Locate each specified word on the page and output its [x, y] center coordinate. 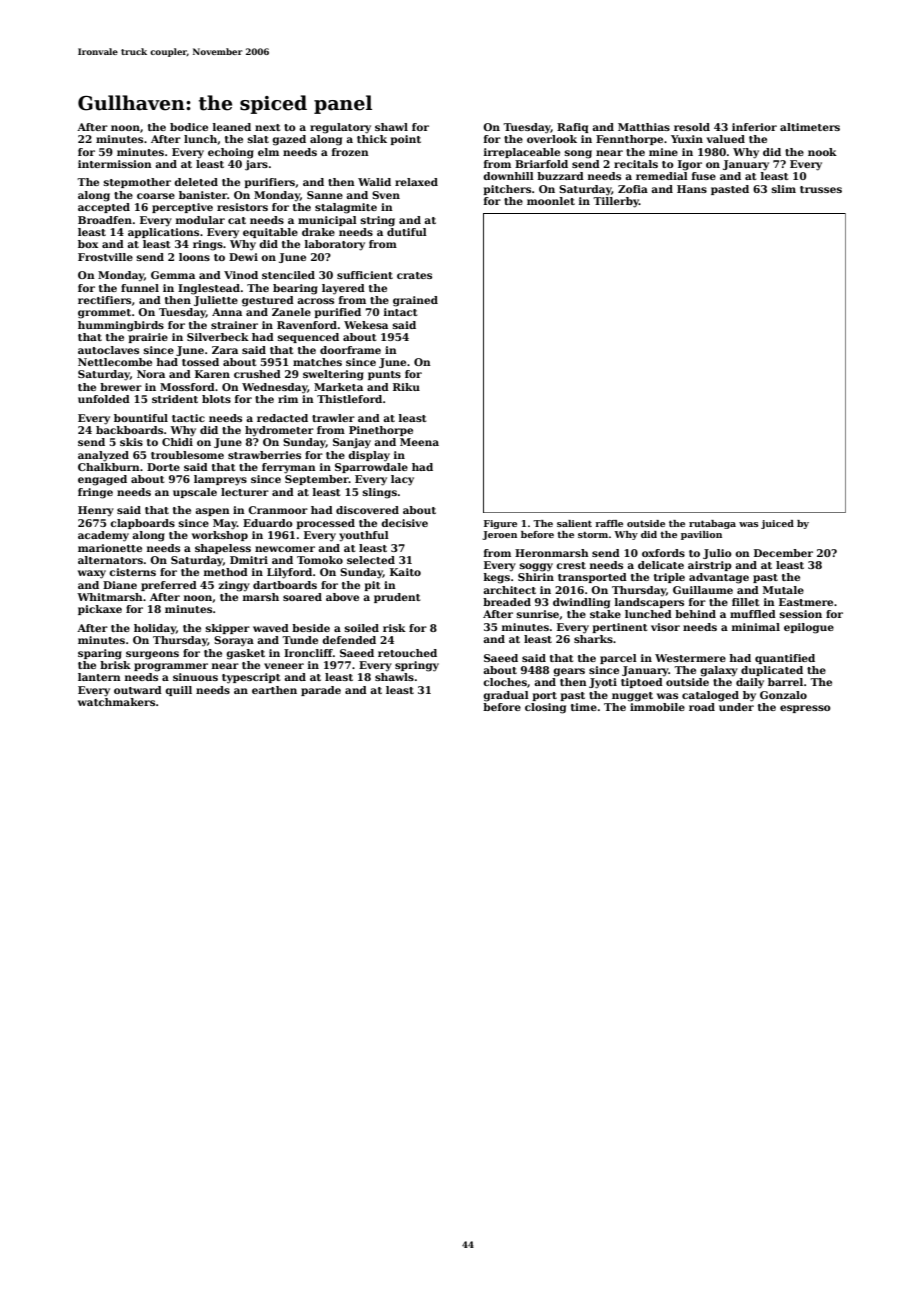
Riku [406, 387]
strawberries [264, 455]
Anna [227, 312]
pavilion [701, 535]
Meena [419, 442]
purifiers [269, 183]
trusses [821, 189]
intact [401, 312]
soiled [362, 628]
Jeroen [499, 535]
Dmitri [249, 560]
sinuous [195, 677]
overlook [552, 139]
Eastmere [806, 602]
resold [692, 127]
